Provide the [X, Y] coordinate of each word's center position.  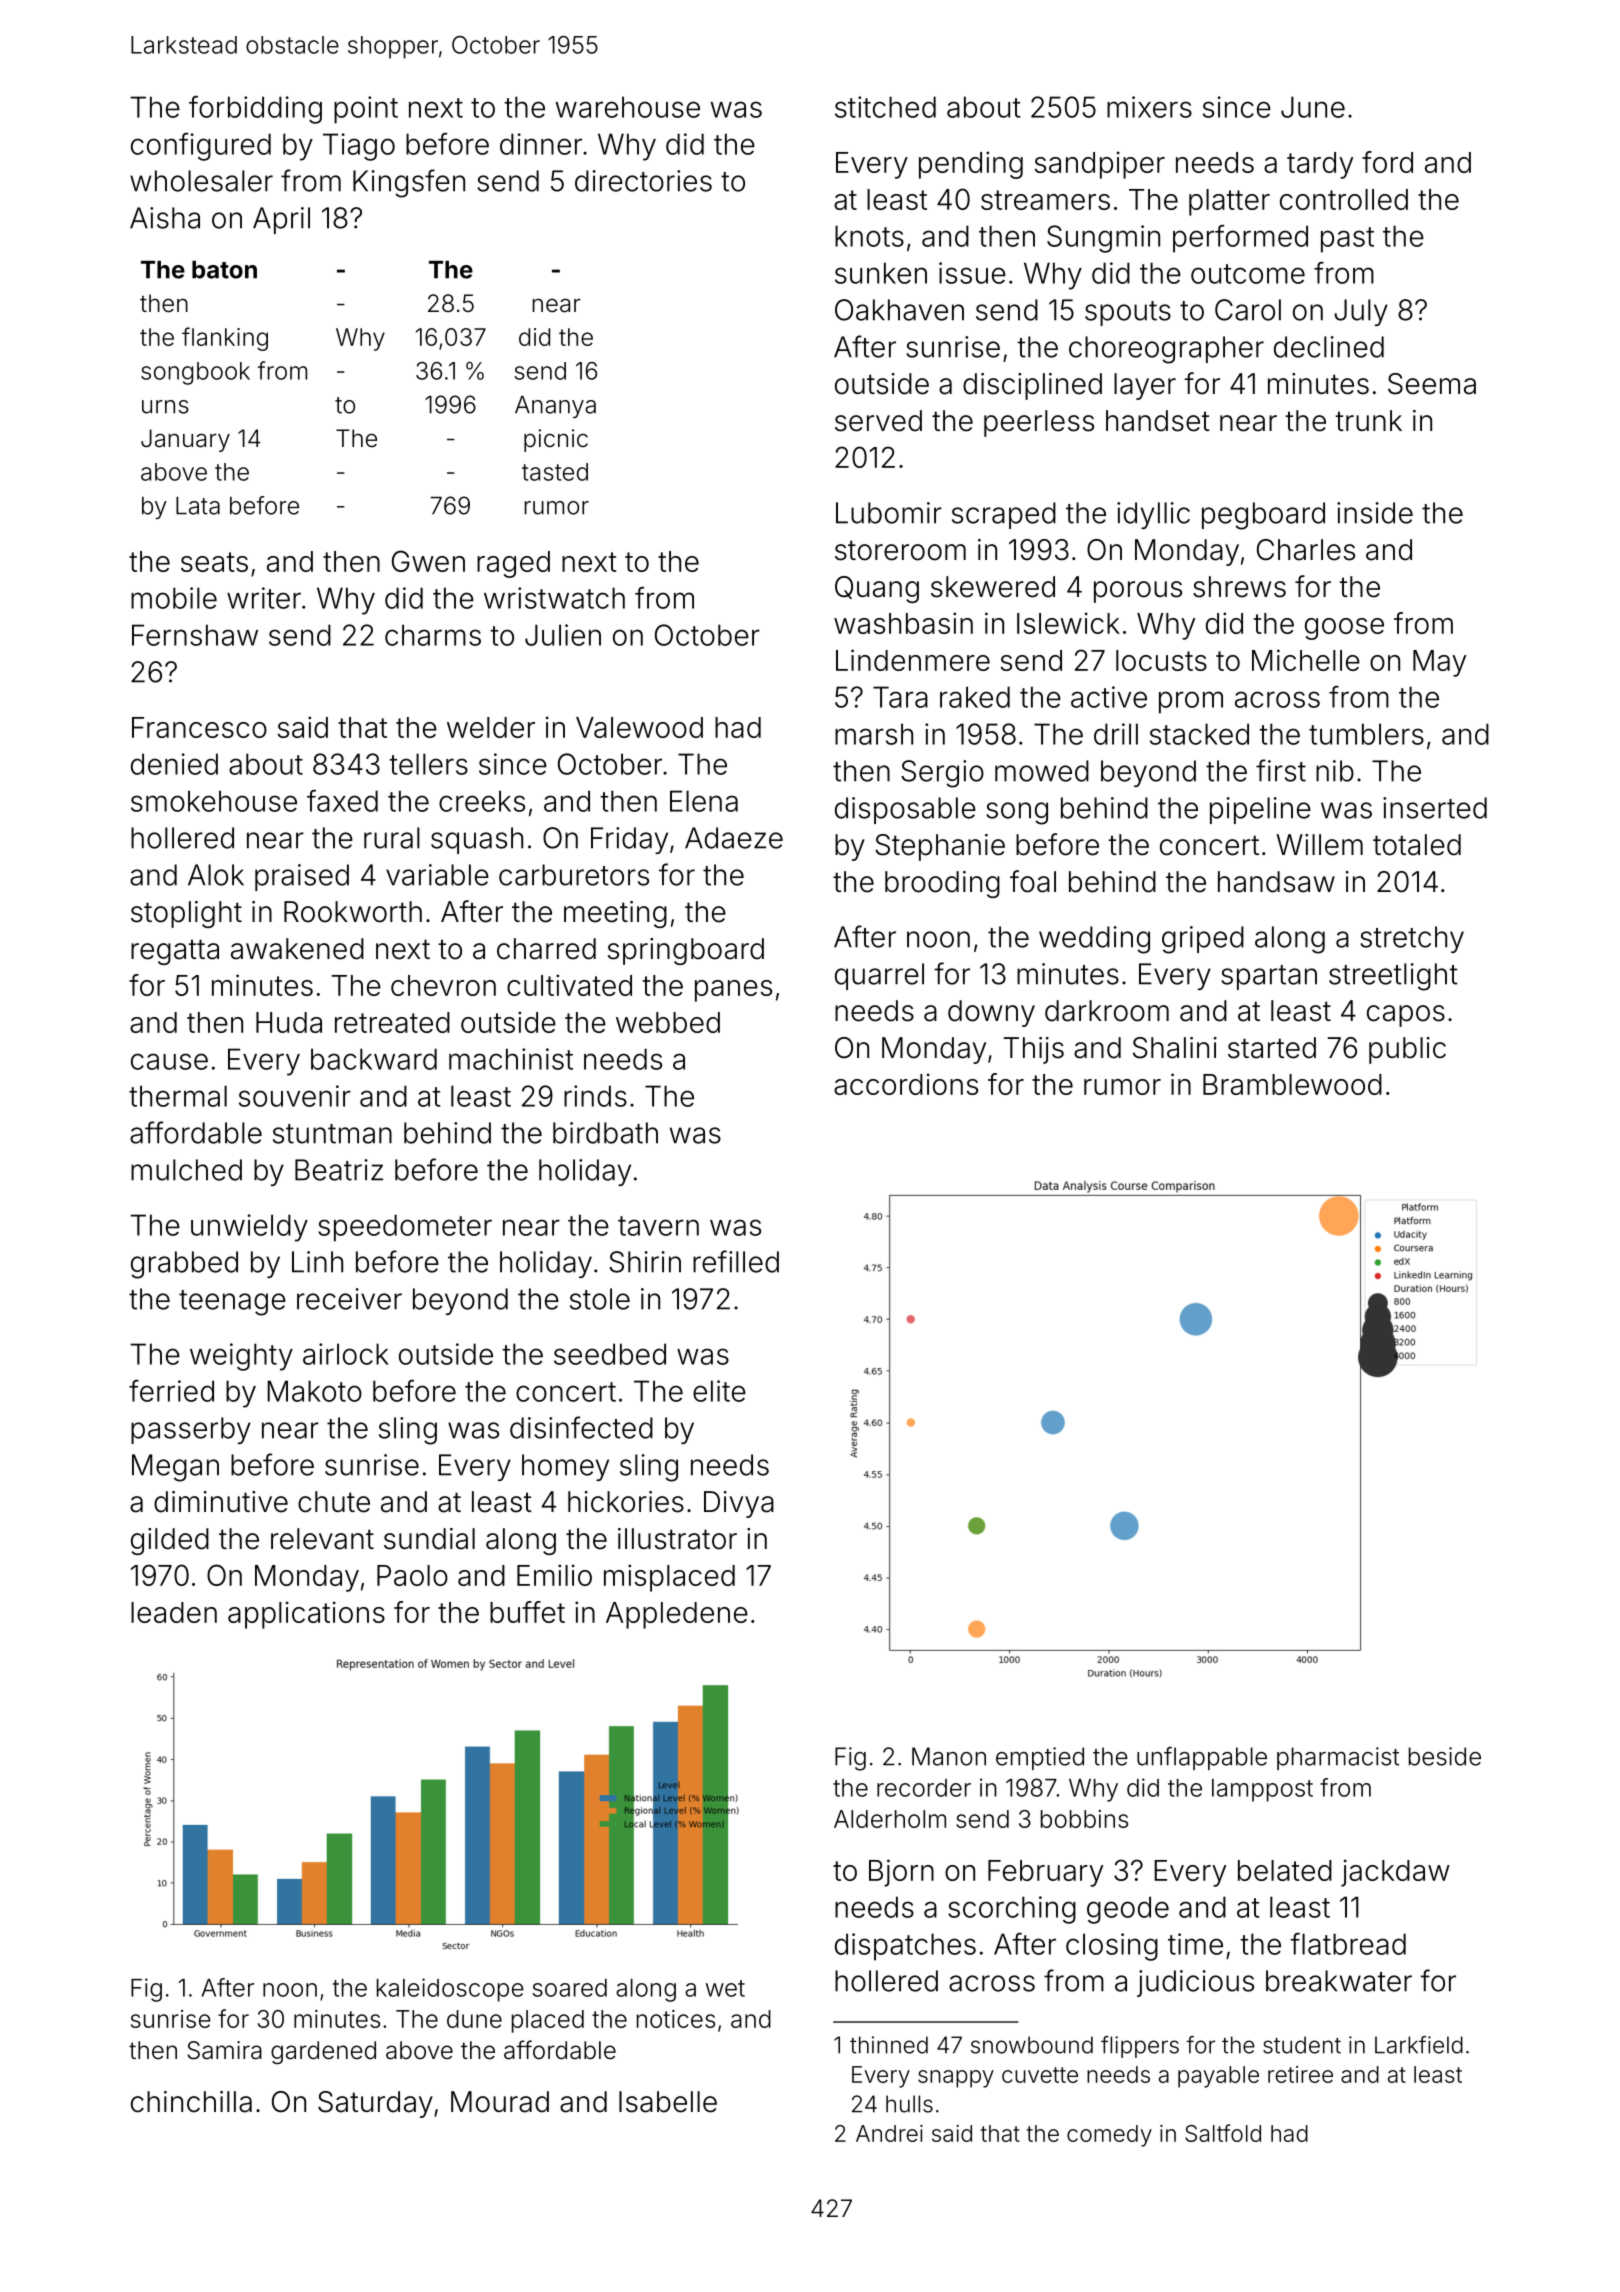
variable [437, 875]
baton [224, 270]
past [1347, 240]
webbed [668, 1022]
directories [643, 181]
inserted [1435, 808]
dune [474, 2019]
